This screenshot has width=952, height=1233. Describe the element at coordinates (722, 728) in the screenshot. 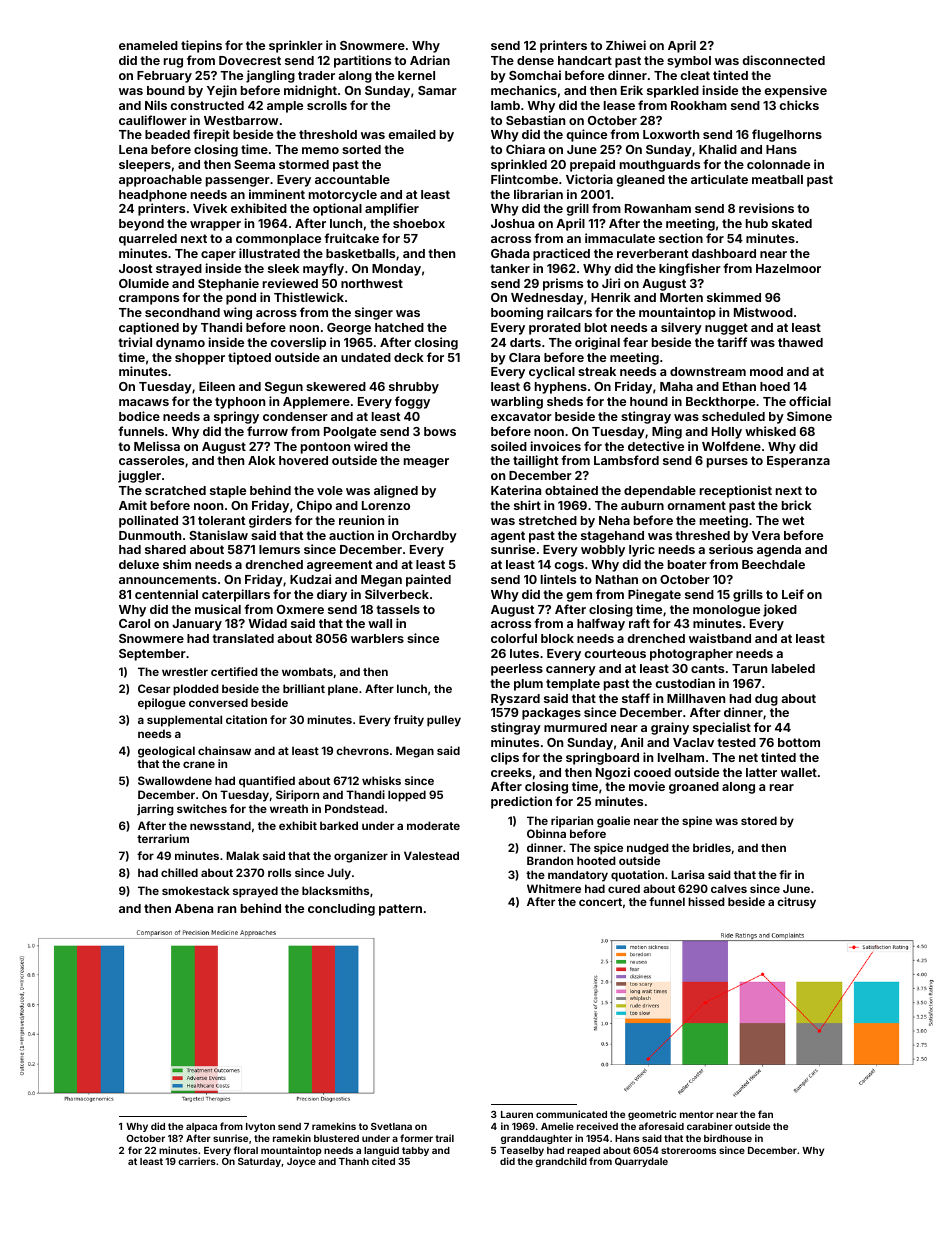

I see `specialist` at that location.
